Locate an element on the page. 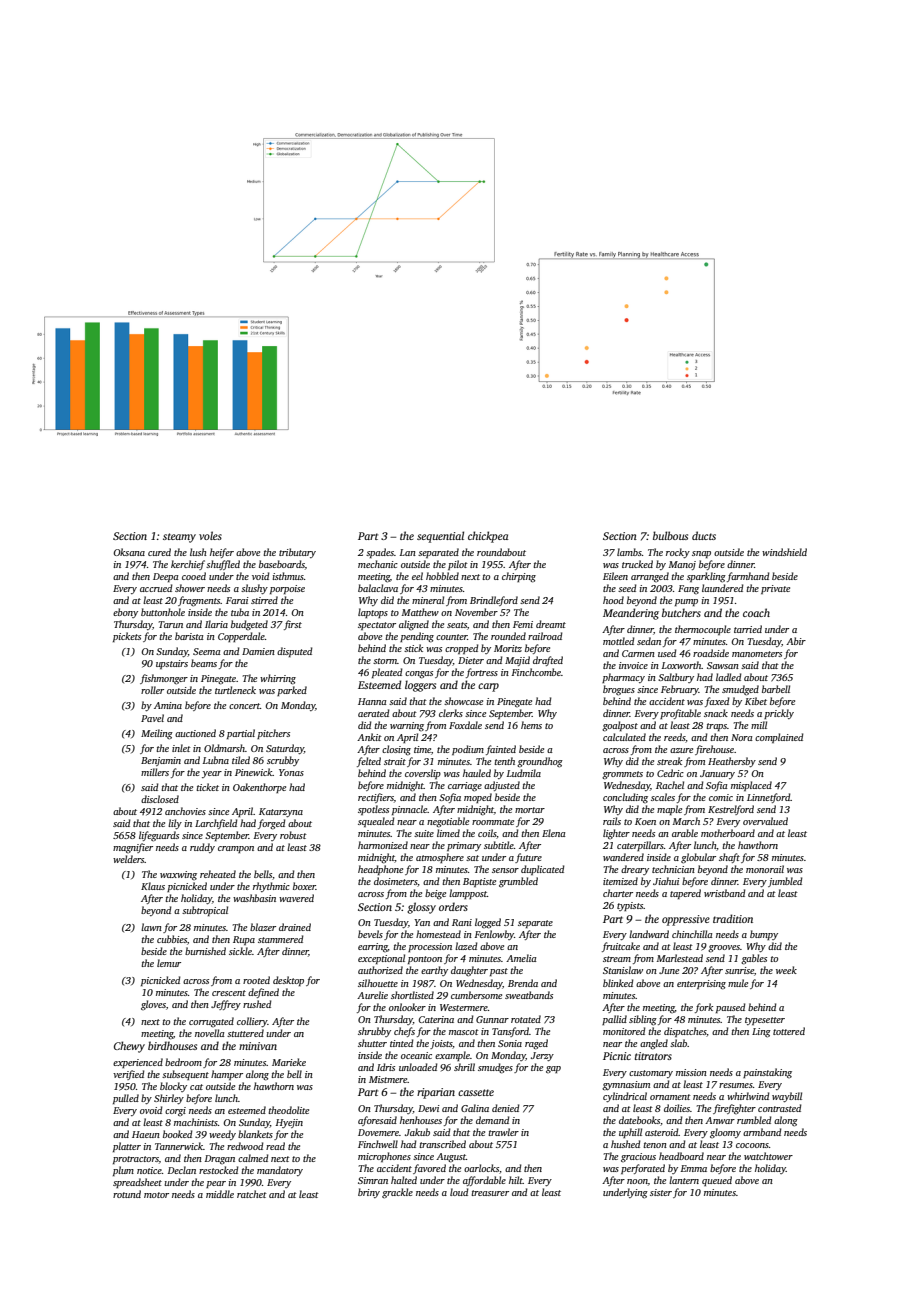  spotless is located at coordinates (373, 810).
